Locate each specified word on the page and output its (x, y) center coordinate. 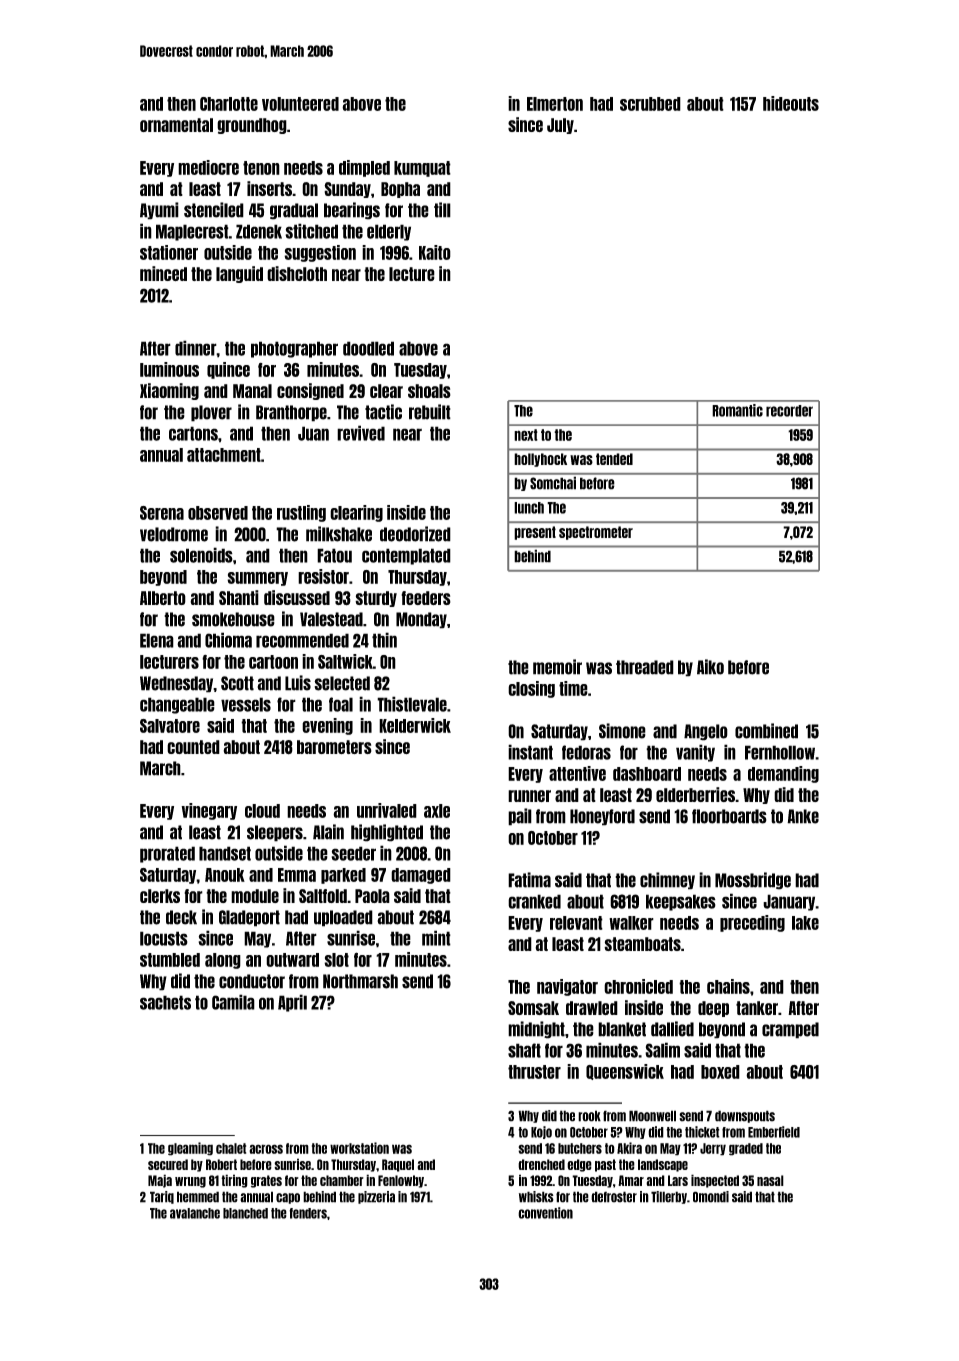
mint (436, 938)
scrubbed (650, 104)
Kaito (435, 252)
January (789, 902)
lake (805, 923)
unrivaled (387, 810)
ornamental (176, 125)
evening (327, 726)
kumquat (422, 169)
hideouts (791, 103)
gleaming (190, 1149)
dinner (196, 348)
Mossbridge (753, 881)
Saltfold (323, 896)
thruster (534, 1072)
